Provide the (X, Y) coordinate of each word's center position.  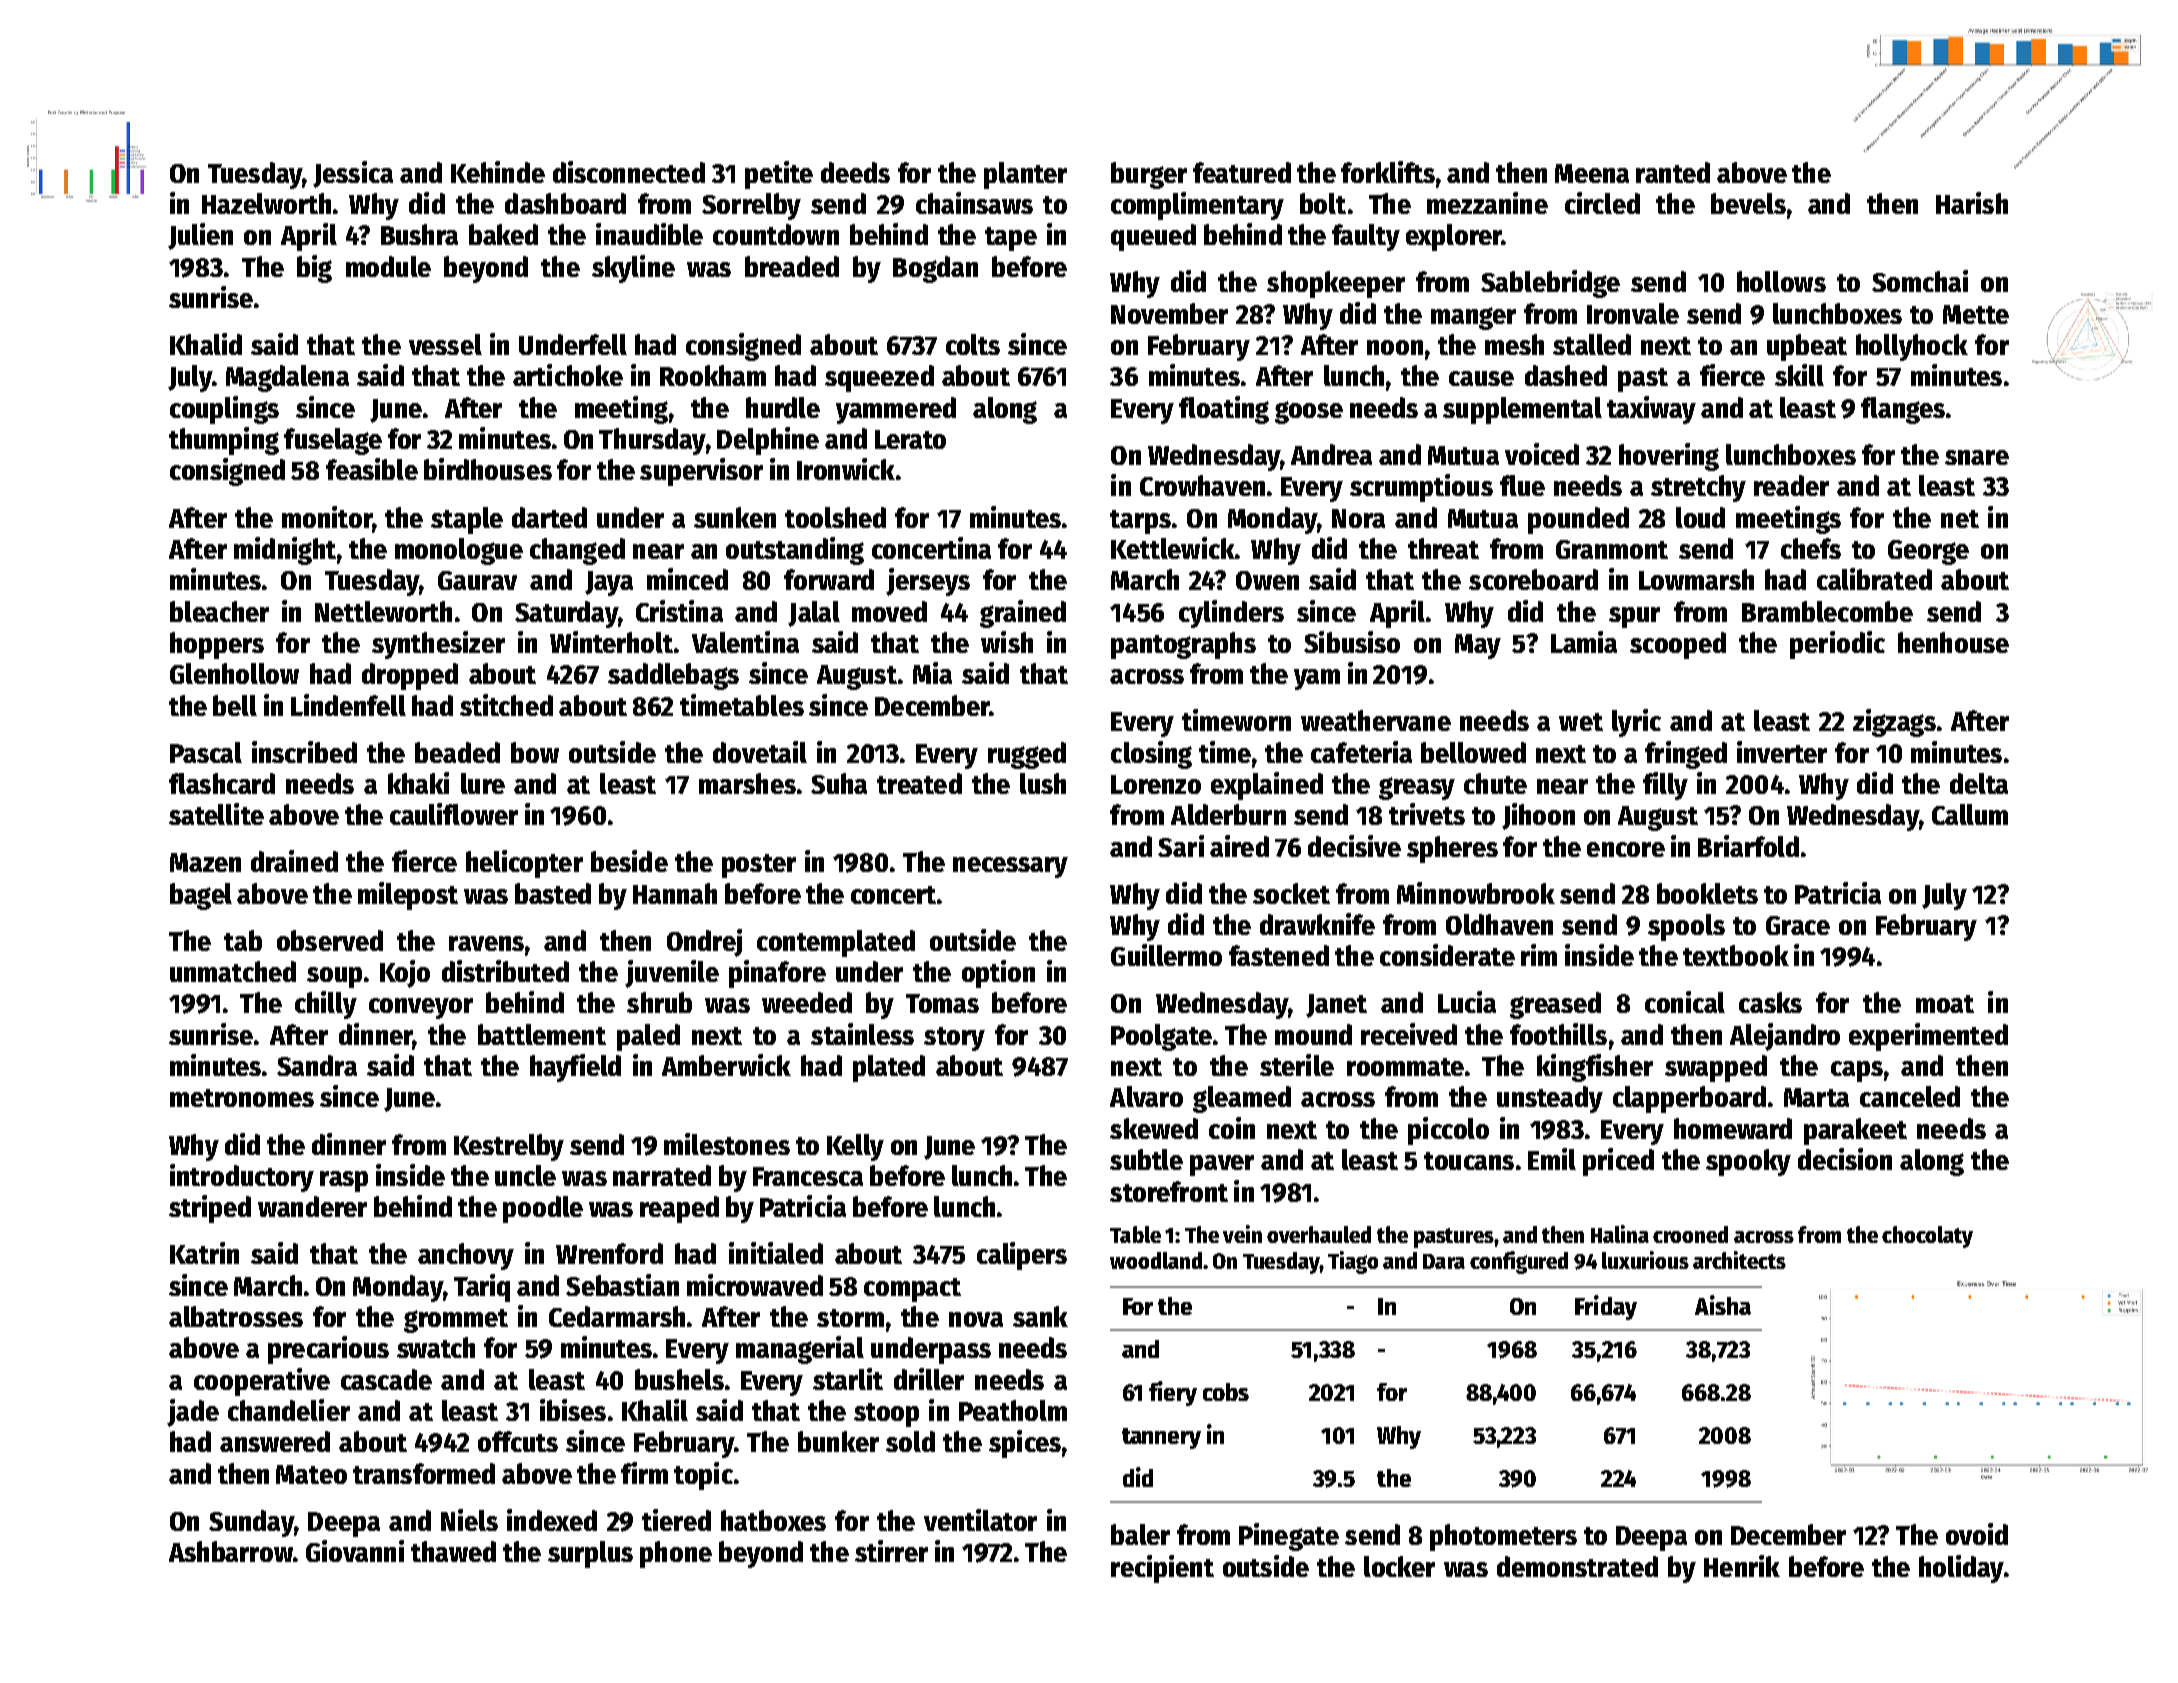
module (388, 266)
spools (1686, 927)
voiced (1542, 454)
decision (1845, 1159)
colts (973, 344)
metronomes (242, 1098)
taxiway (1651, 410)
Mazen (205, 862)
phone (676, 1554)
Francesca (808, 1176)
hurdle (783, 407)
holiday (1961, 1569)
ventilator (980, 1520)
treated (919, 783)
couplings (224, 410)
